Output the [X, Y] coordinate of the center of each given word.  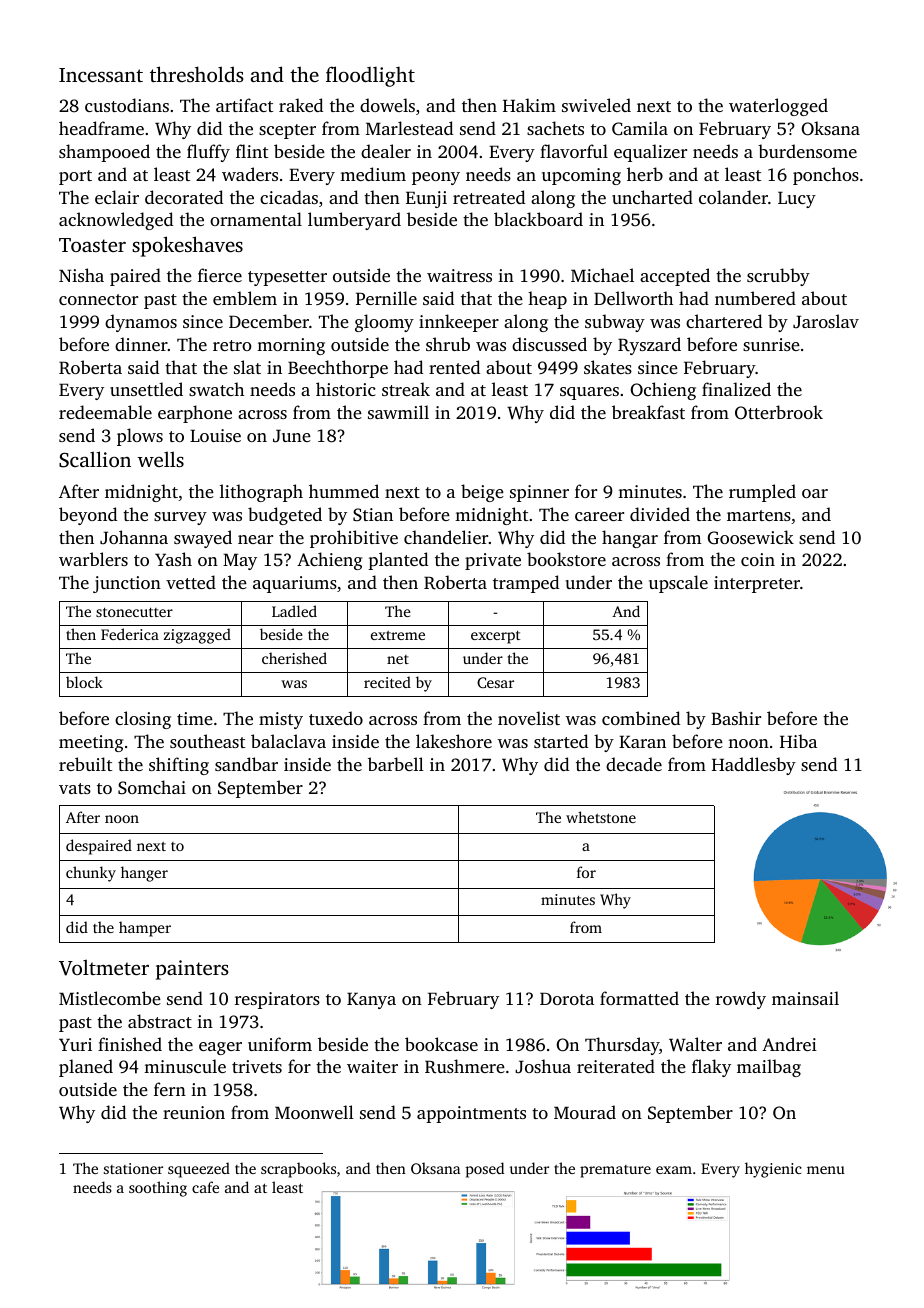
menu [826, 1170]
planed [86, 1068]
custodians [127, 105]
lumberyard [354, 221]
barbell [396, 764]
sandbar [246, 764]
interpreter [757, 584]
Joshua [543, 1066]
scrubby [778, 277]
